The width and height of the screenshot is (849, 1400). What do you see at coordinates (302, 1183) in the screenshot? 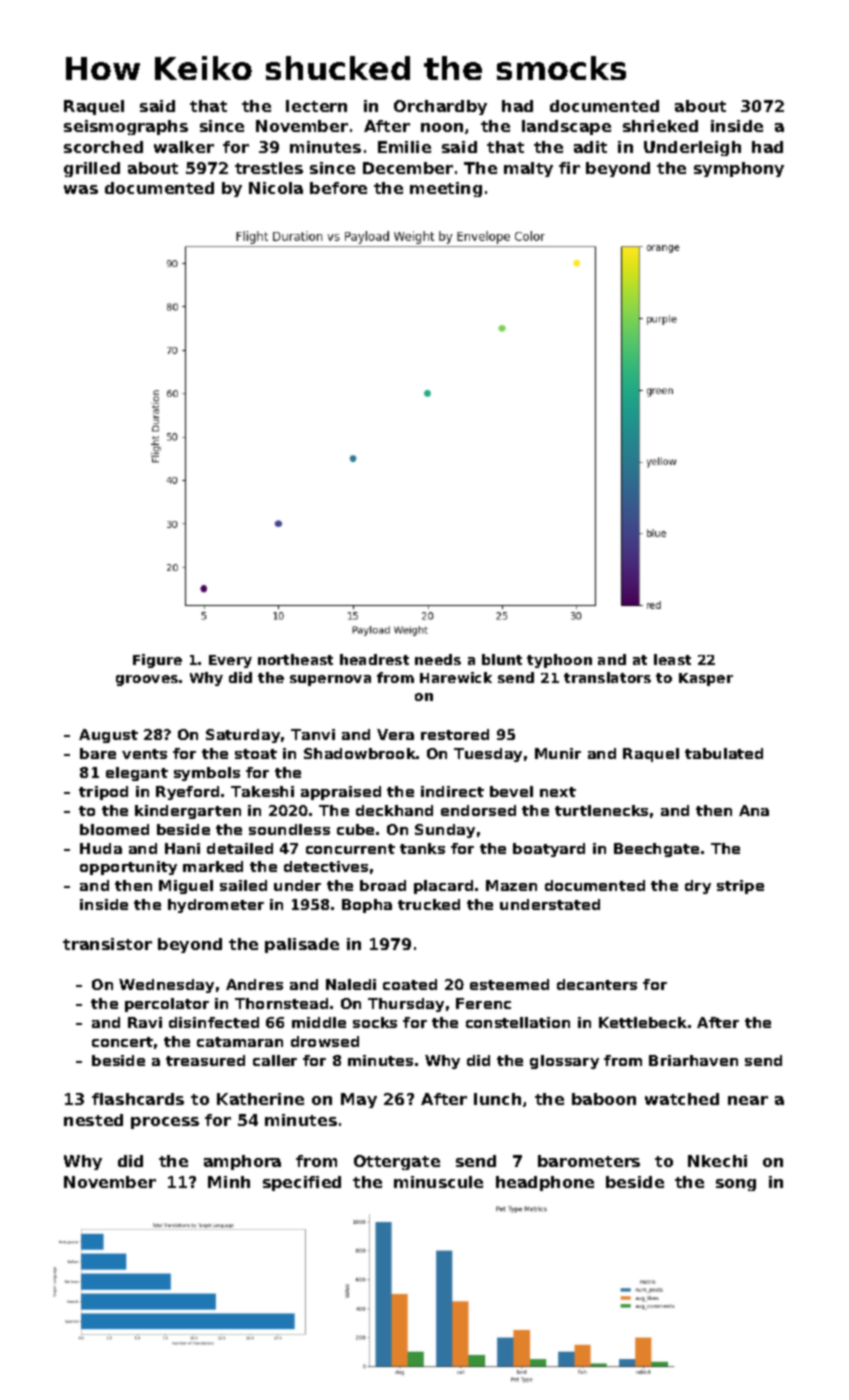
I see `specified` at bounding box center [302, 1183].
